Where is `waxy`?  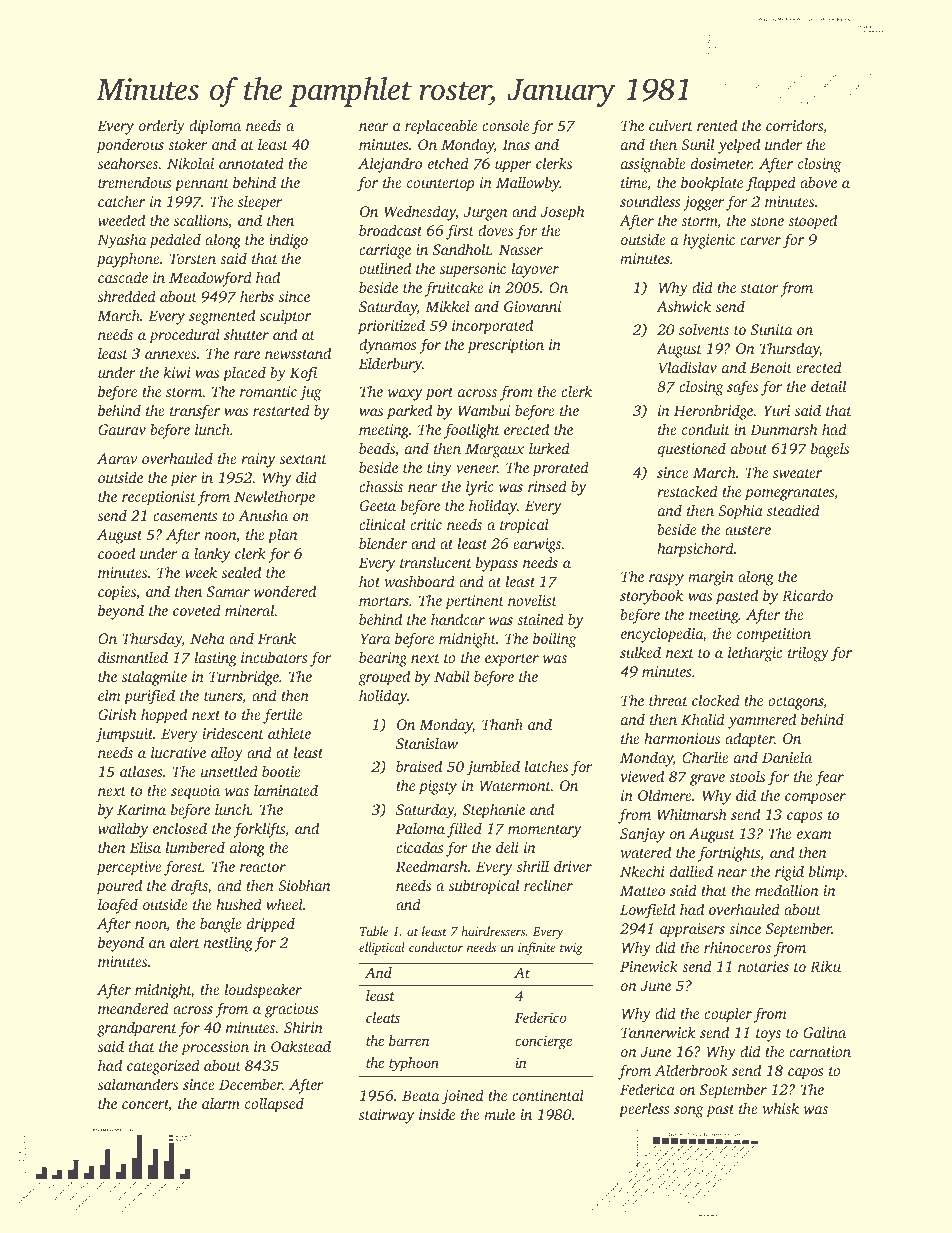 waxy is located at coordinates (405, 395).
